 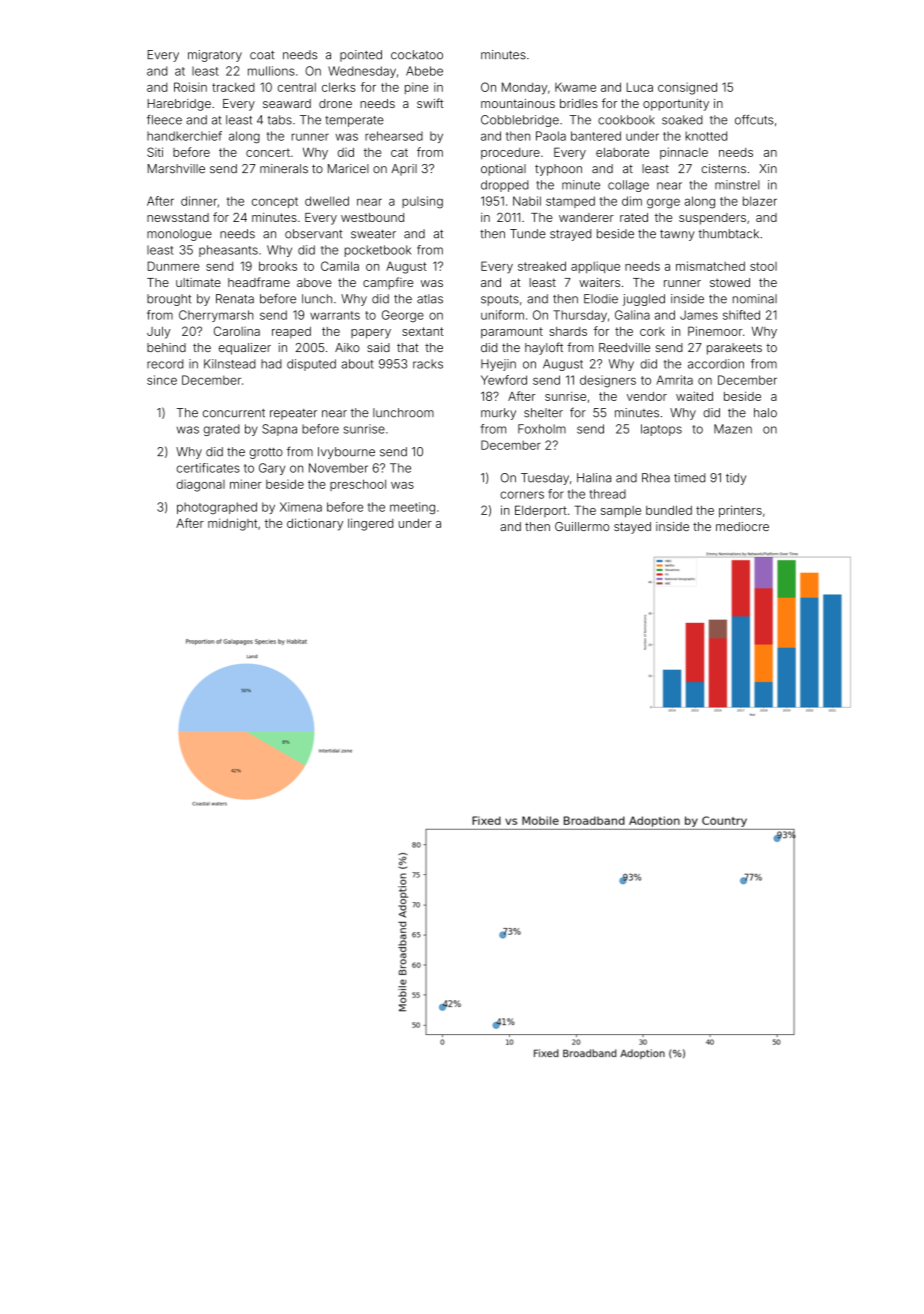 What do you see at coordinates (510, 153) in the screenshot?
I see `procedure` at bounding box center [510, 153].
